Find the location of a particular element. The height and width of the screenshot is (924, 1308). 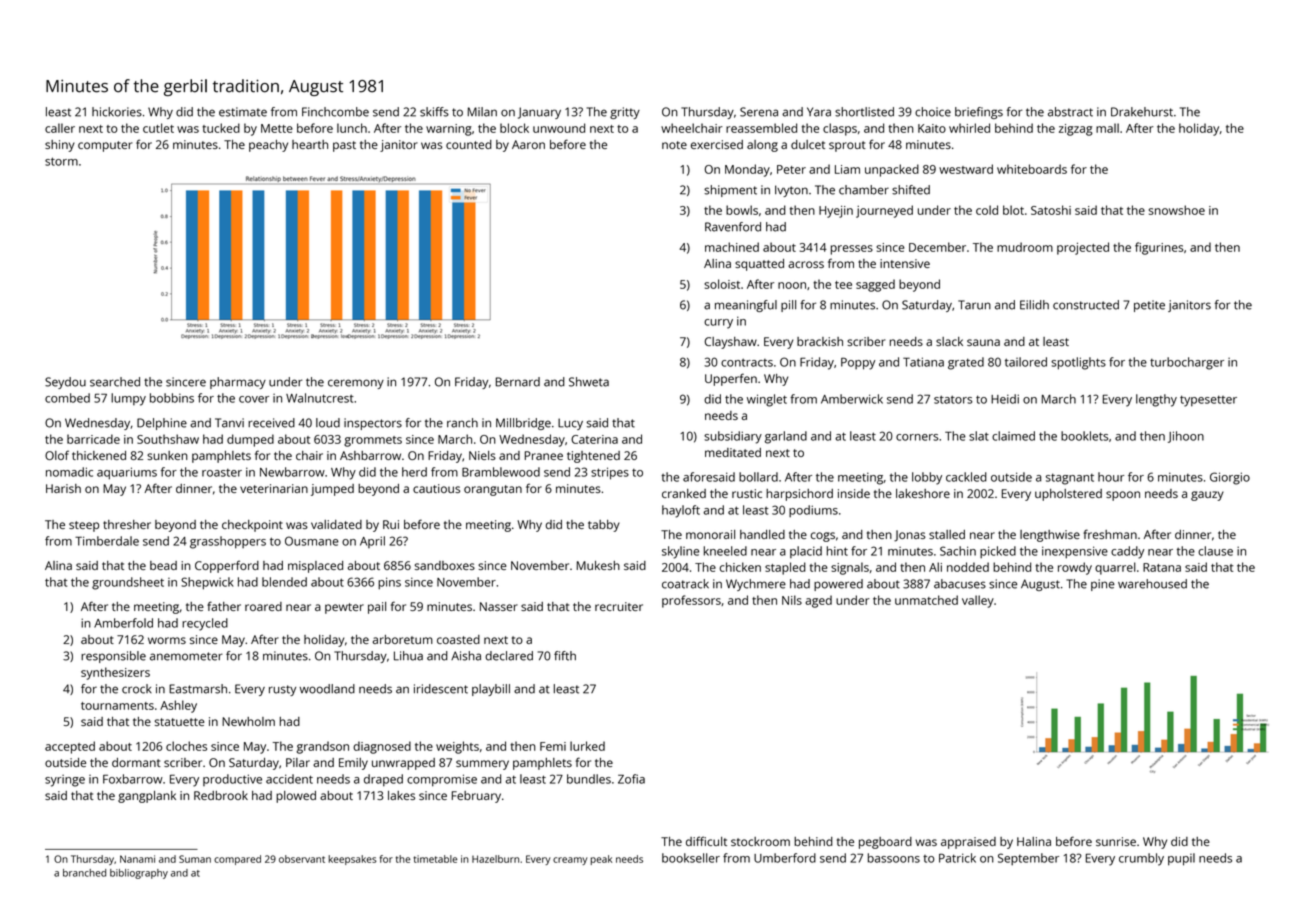

herd is located at coordinates (414, 472).
